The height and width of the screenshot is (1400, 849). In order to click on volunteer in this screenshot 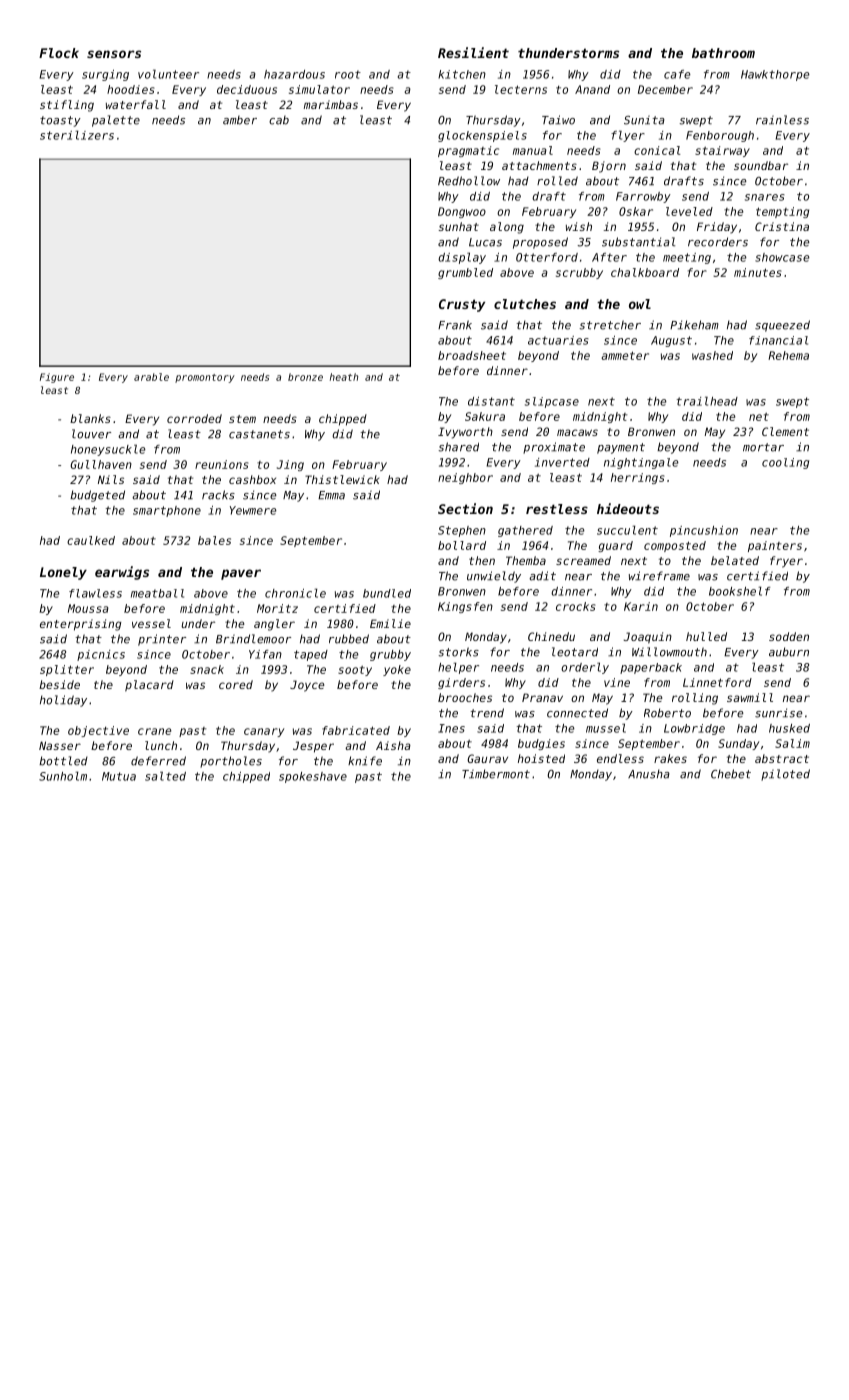, I will do `click(168, 74)`.
